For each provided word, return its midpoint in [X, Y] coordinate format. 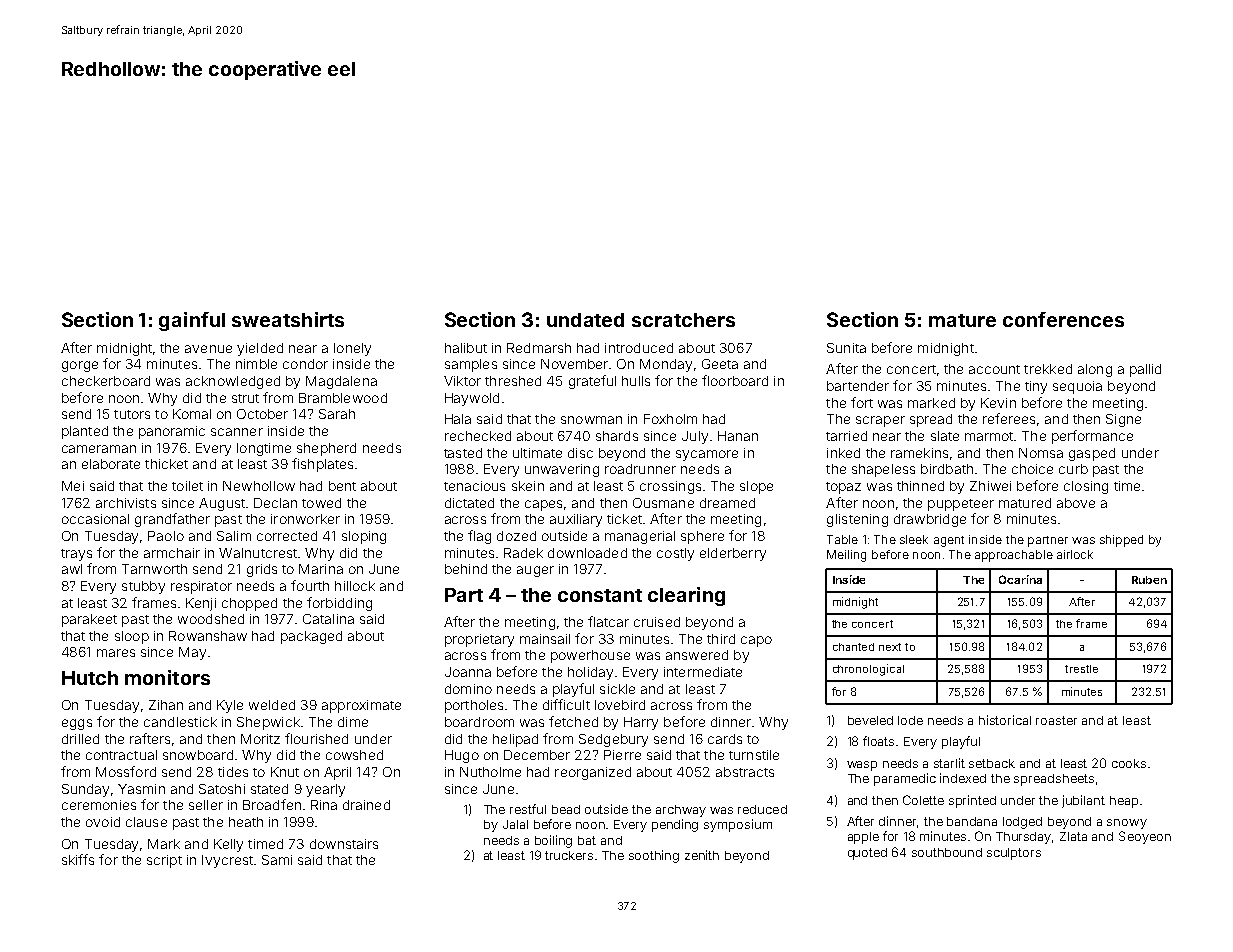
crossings [670, 487]
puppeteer [961, 505]
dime [353, 722]
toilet [187, 486]
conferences [1063, 319]
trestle [1081, 669]
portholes [474, 706]
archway [681, 811]
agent [949, 541]
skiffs [78, 859]
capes [543, 505]
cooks [1129, 763]
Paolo [166, 536]
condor [305, 364]
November [574, 364]
